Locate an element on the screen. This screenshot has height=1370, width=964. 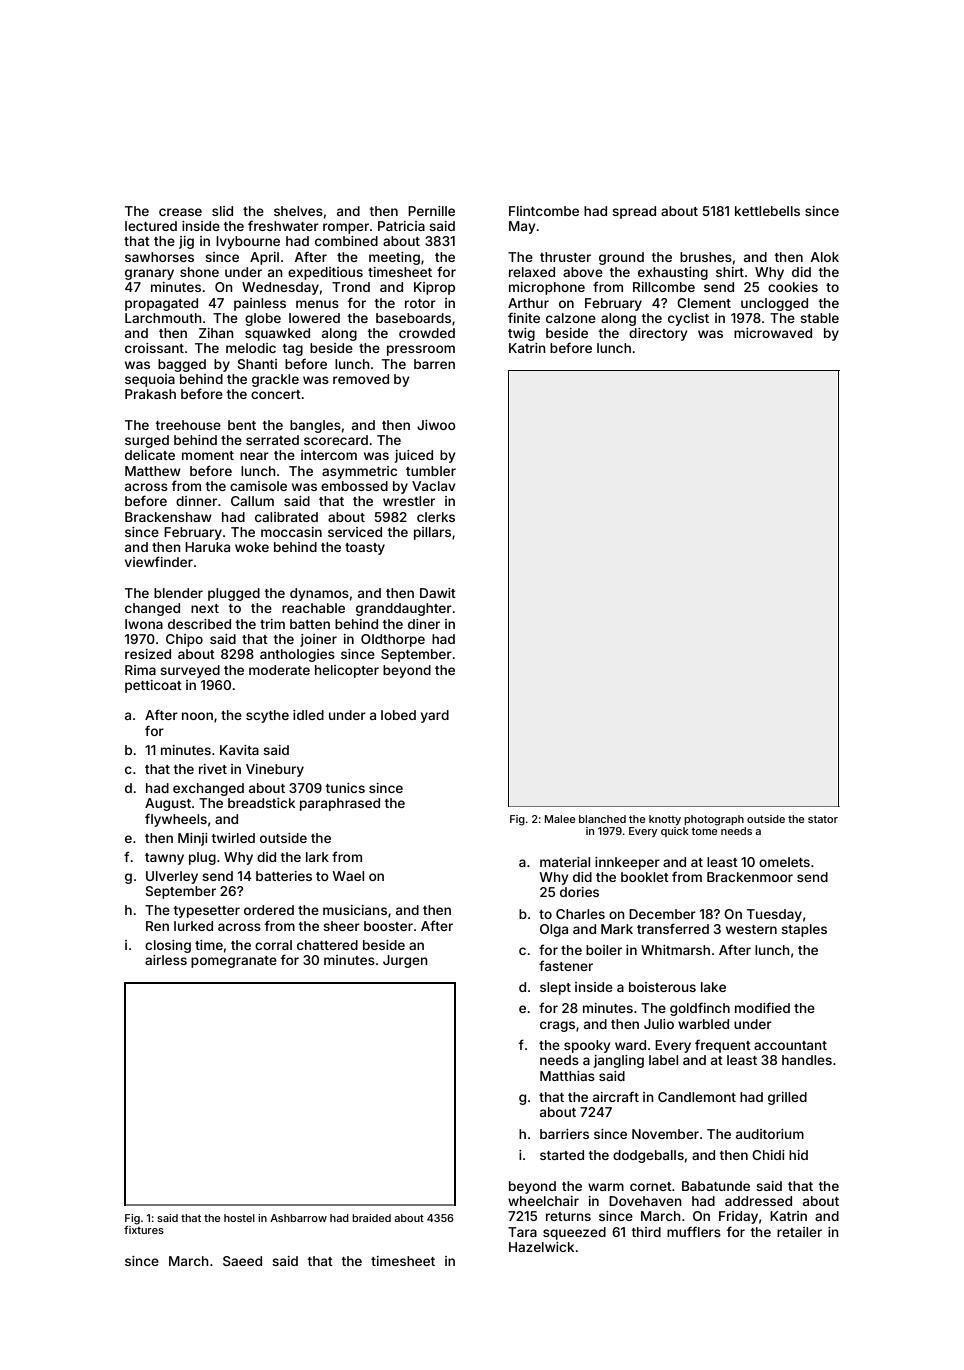
Jurgen is located at coordinates (405, 961).
